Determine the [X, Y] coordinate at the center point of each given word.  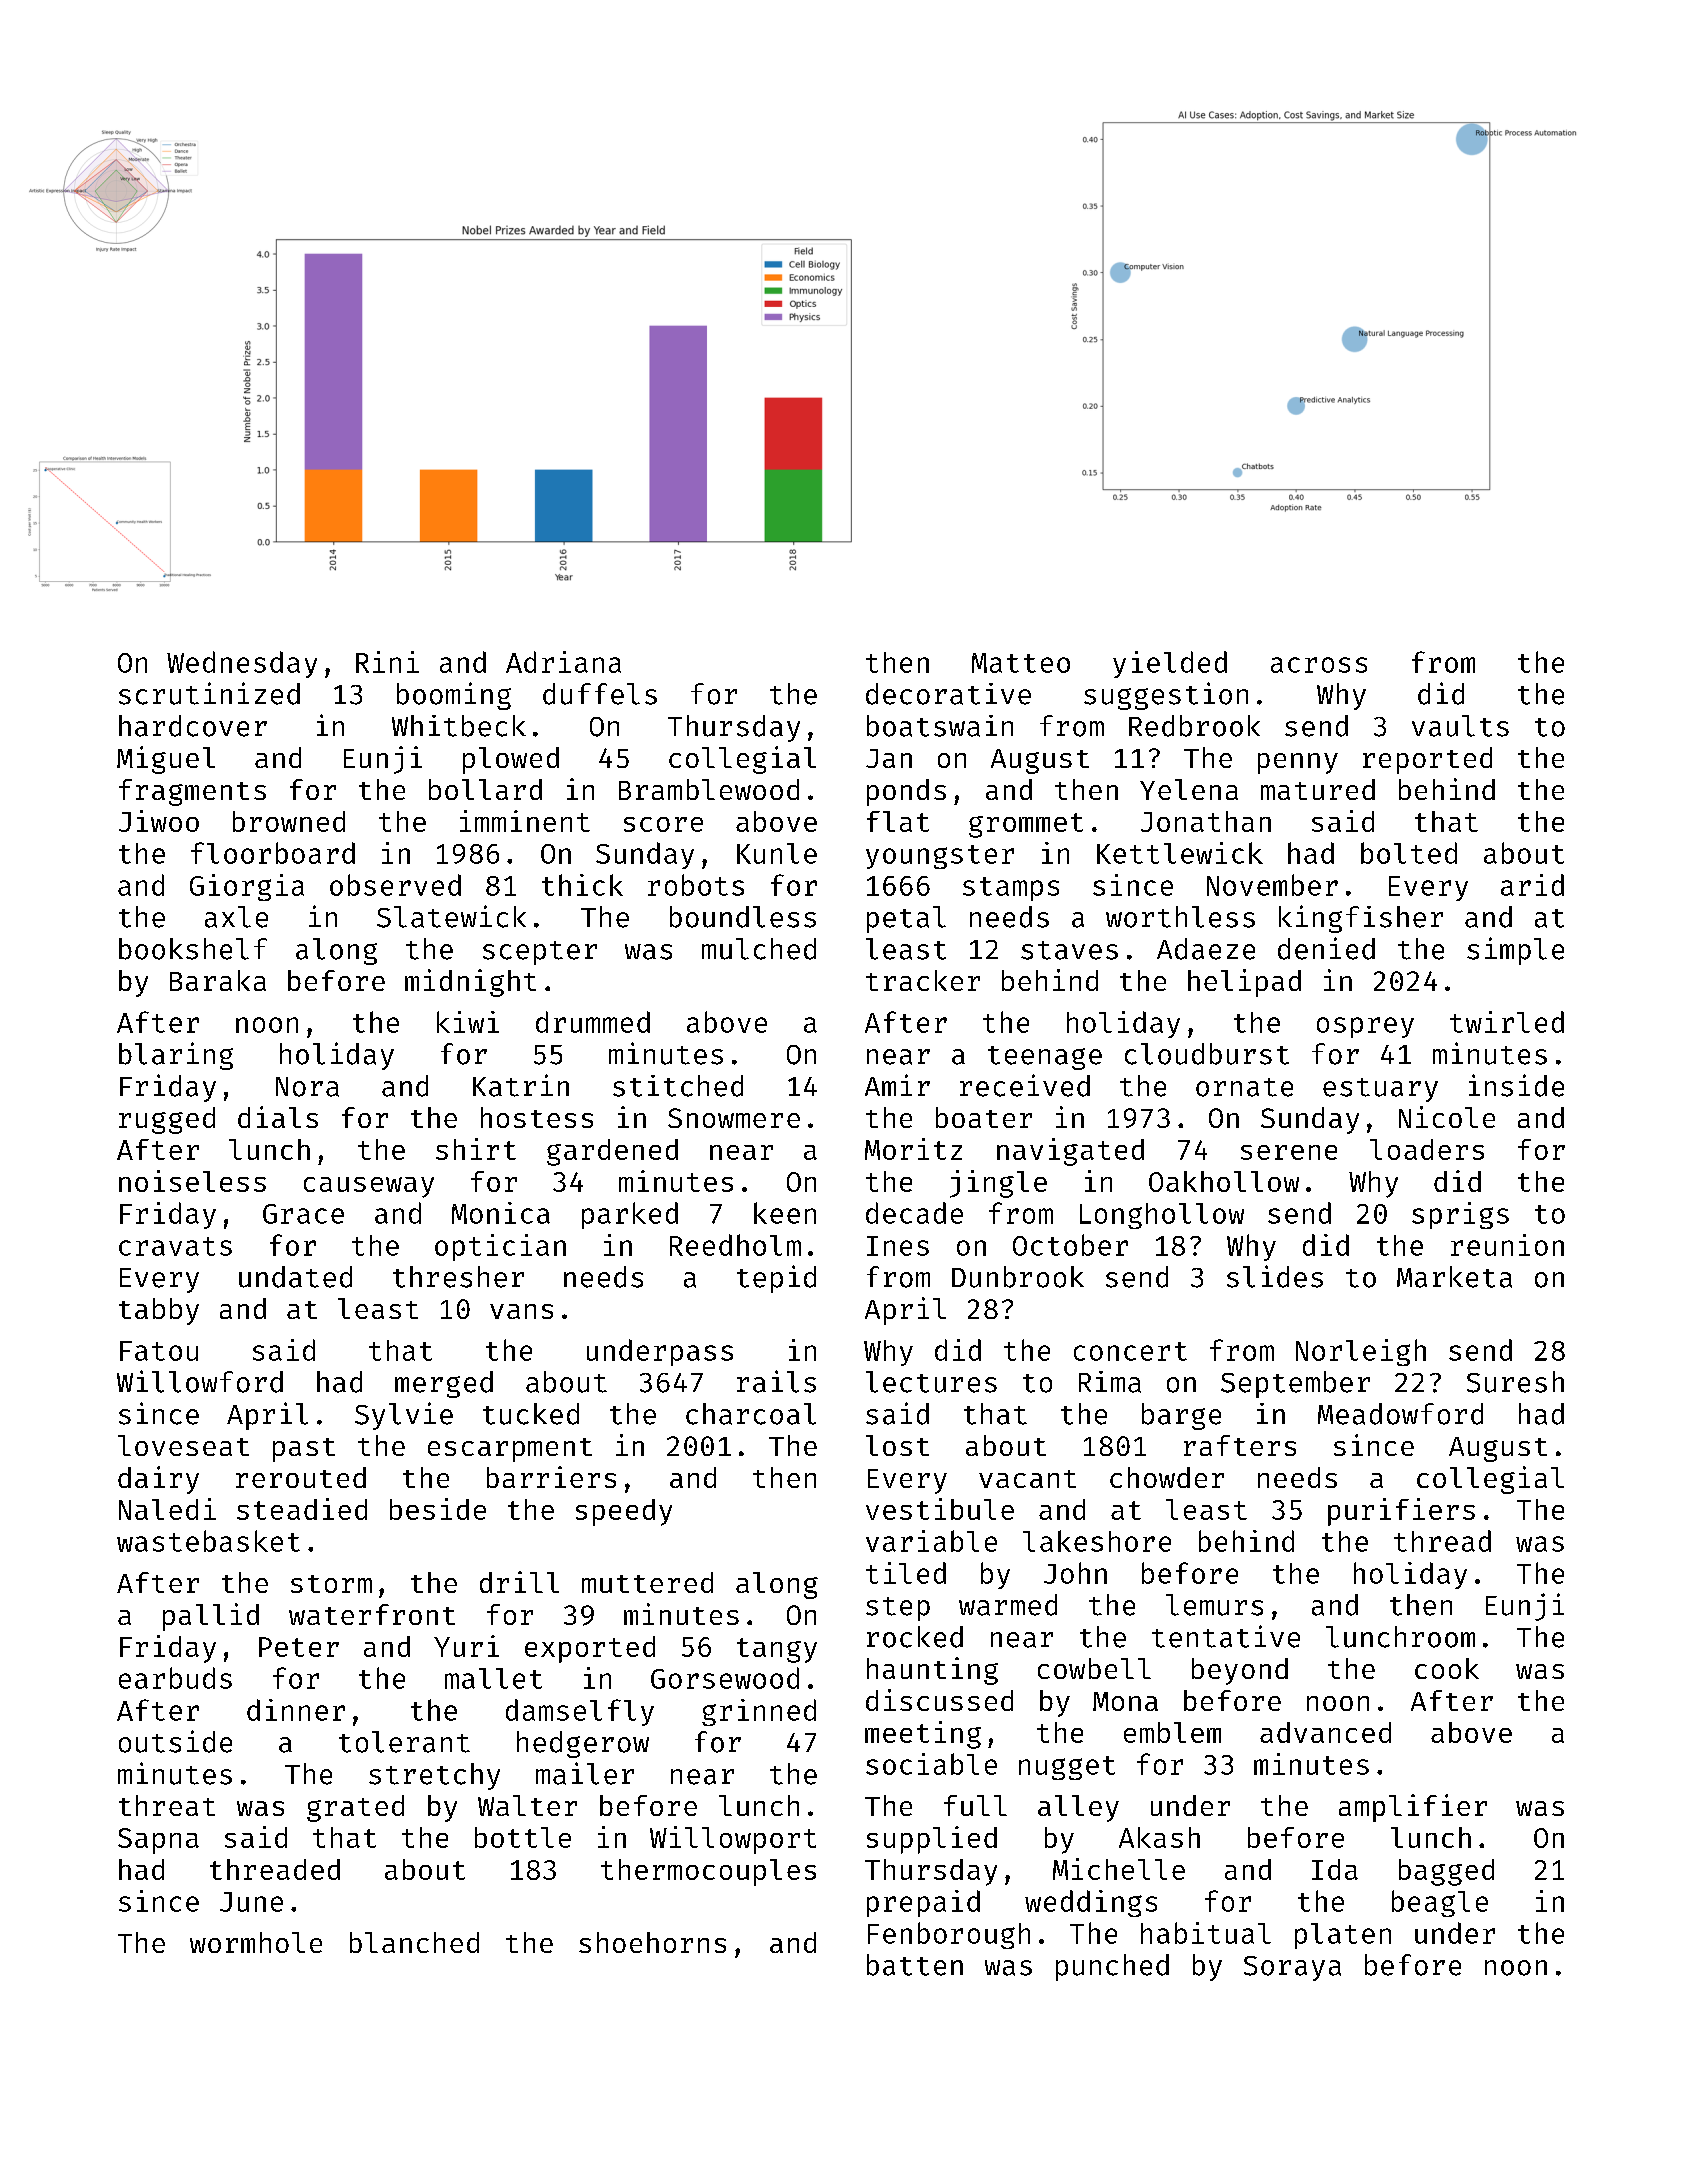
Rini [387, 662]
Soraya [1292, 1968]
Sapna [158, 1841]
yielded [1170, 664]
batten [915, 1965]
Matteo [1021, 663]
